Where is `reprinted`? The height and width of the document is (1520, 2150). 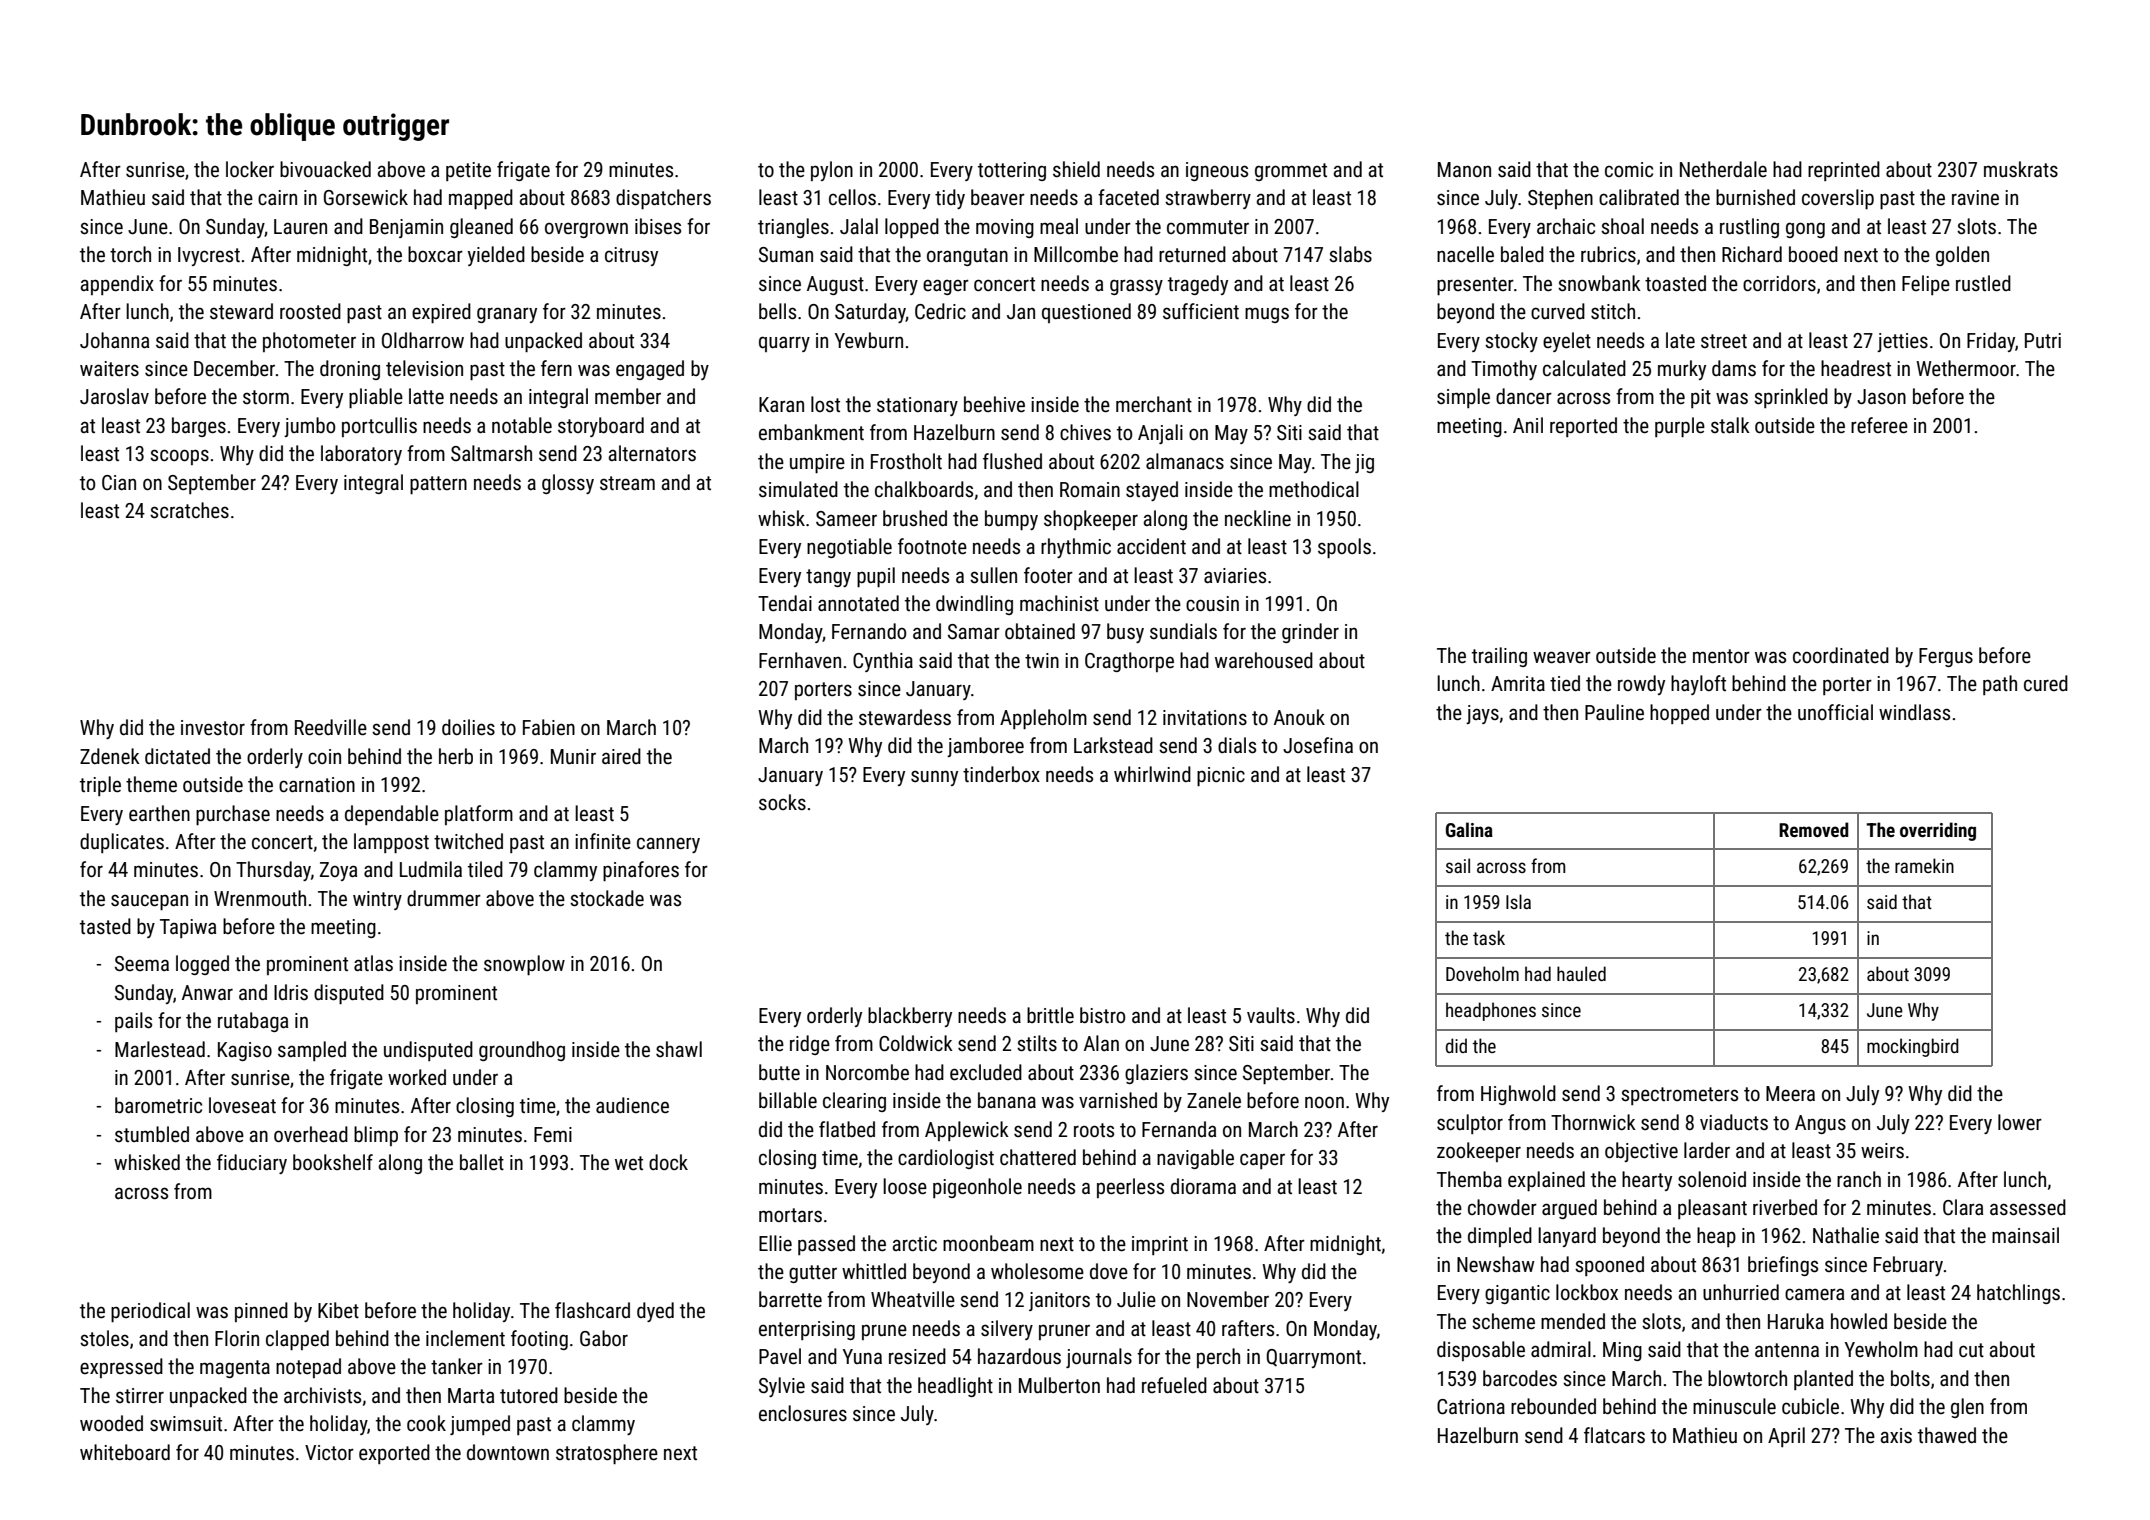
reprinted is located at coordinates (1844, 171).
